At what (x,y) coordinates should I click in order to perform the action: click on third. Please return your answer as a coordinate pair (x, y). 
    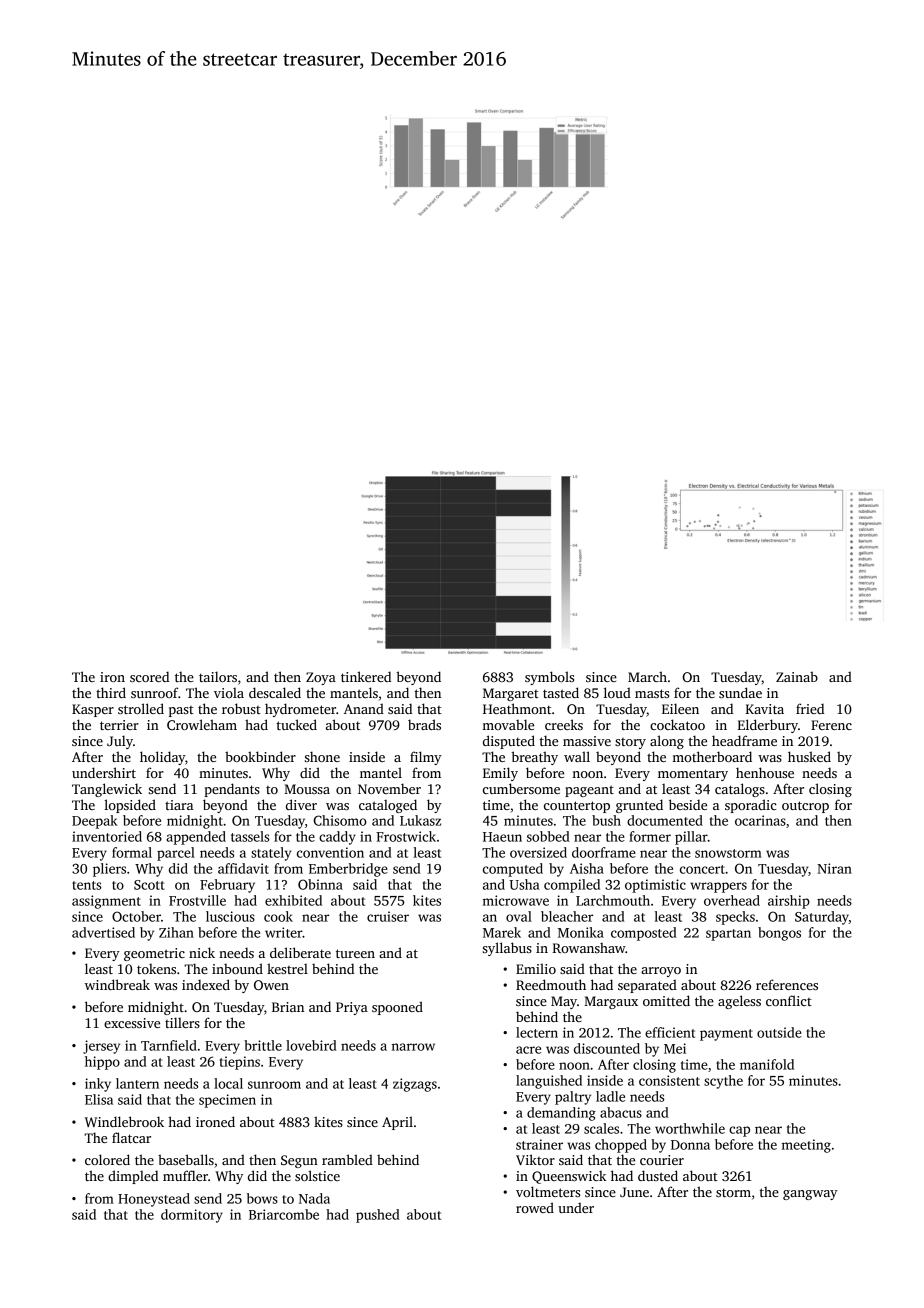
    Looking at the image, I should click on (111, 692).
